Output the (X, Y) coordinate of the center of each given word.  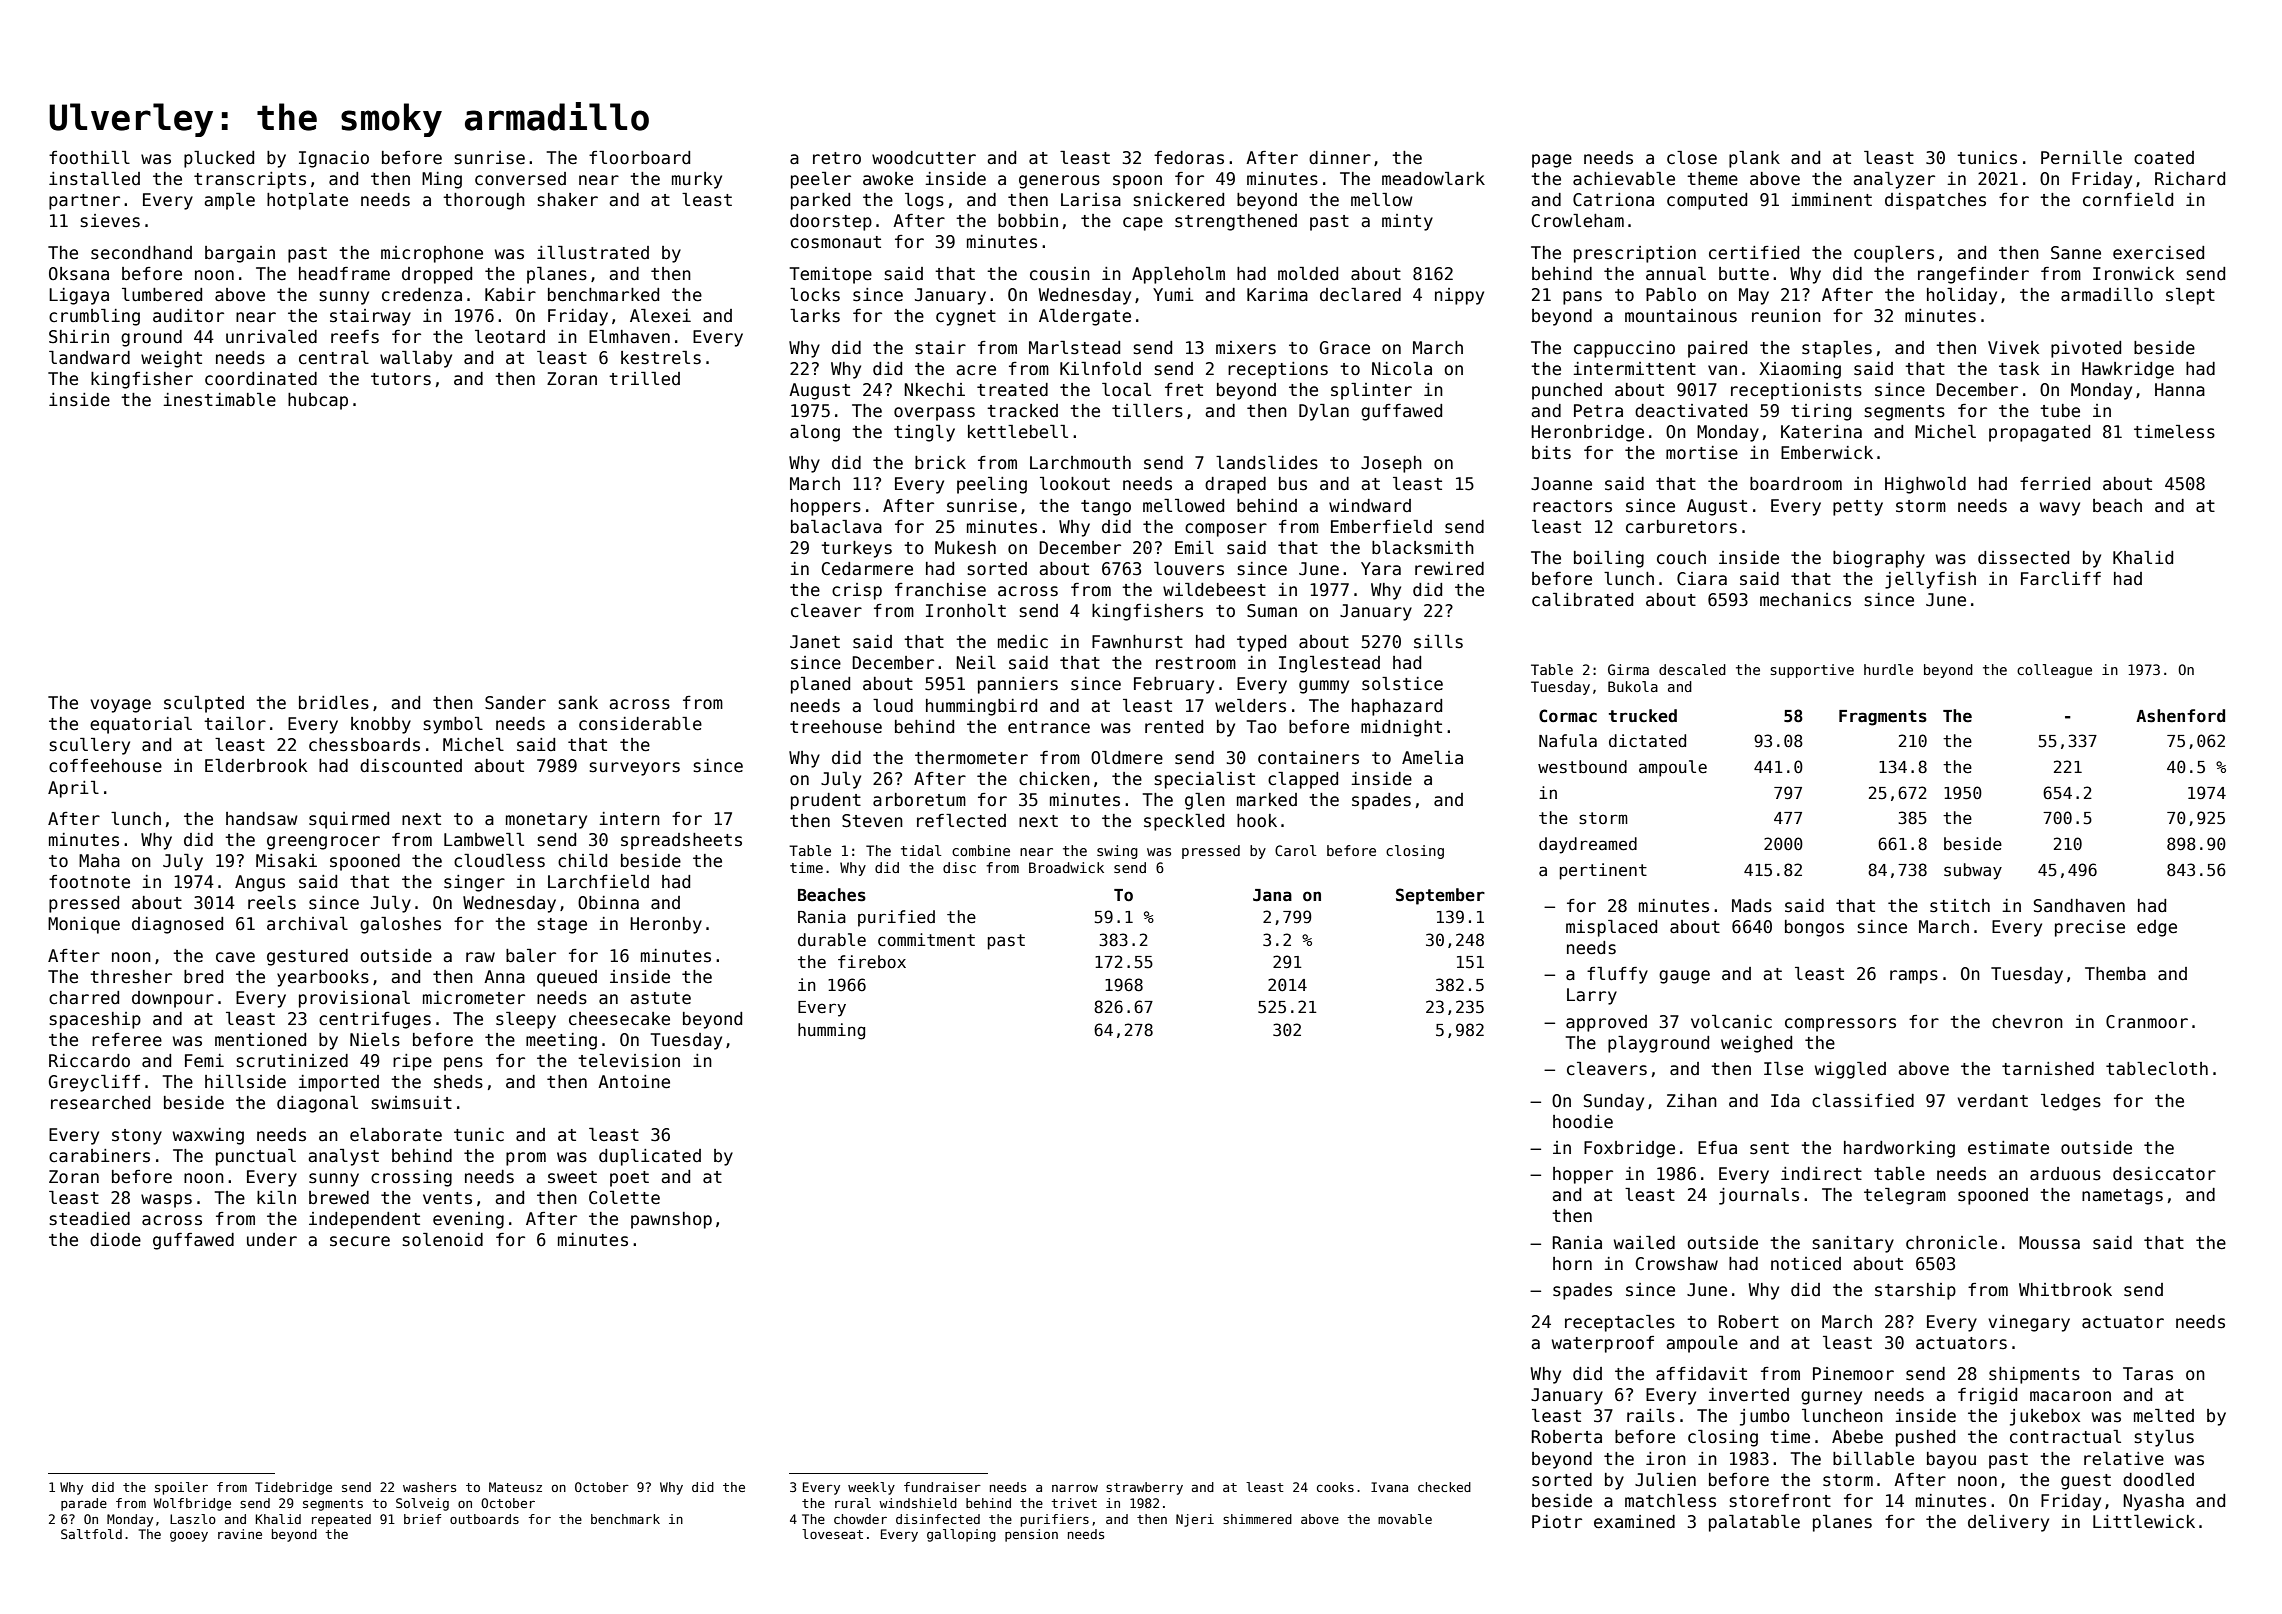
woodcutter (924, 158)
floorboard (639, 158)
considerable (640, 724)
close (1692, 158)
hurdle (1888, 669)
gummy (1324, 687)
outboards (484, 1519)
